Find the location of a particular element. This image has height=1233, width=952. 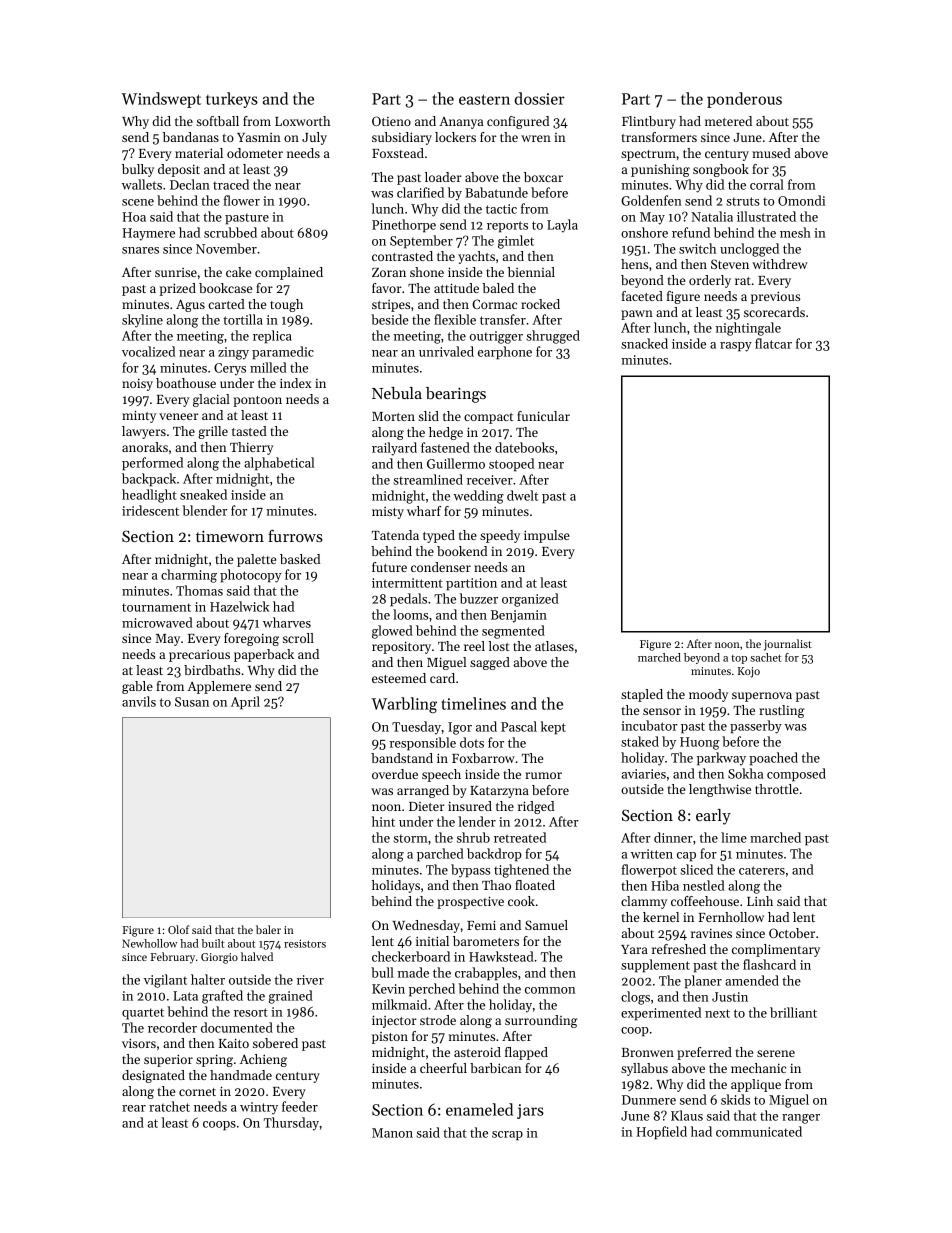

baler is located at coordinates (268, 929).
